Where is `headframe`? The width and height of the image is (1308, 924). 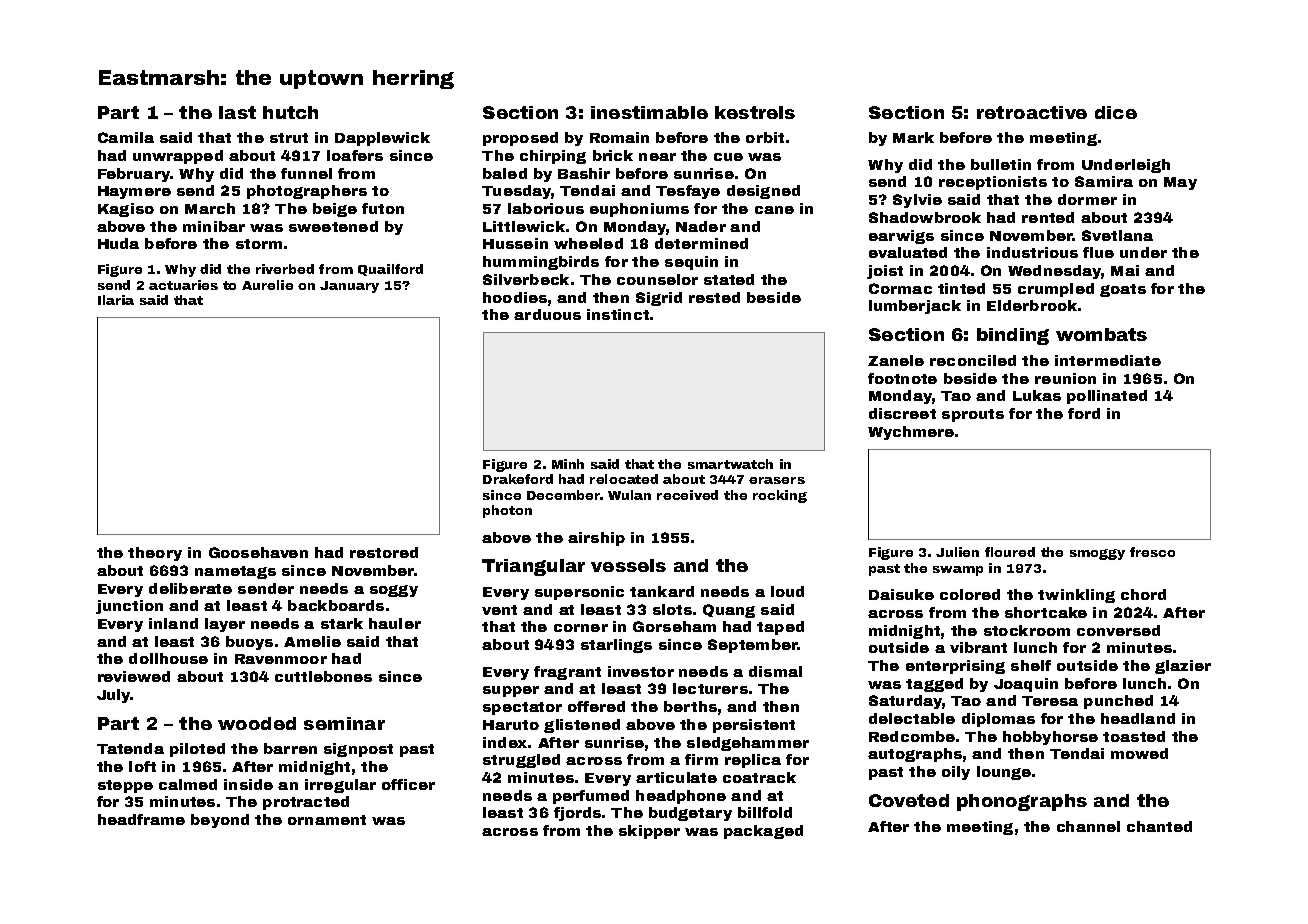 headframe is located at coordinates (141, 819).
